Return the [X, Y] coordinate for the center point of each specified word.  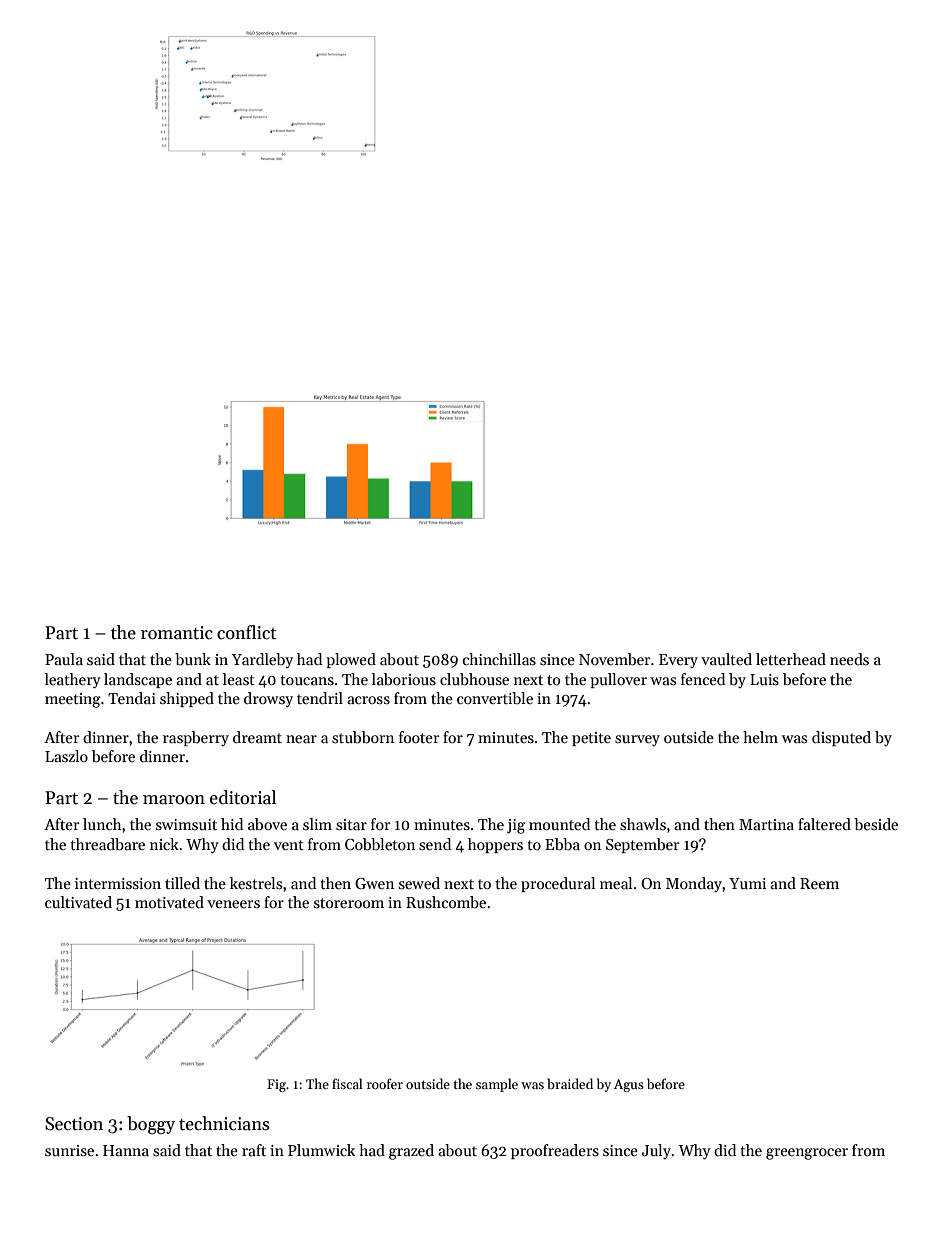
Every [678, 661]
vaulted [726, 659]
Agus [629, 1085]
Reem [819, 883]
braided [570, 1083]
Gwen [374, 883]
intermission [118, 883]
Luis [764, 679]
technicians [224, 1123]
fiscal [347, 1083]
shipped [187, 699]
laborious [404, 679]
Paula [64, 659]
